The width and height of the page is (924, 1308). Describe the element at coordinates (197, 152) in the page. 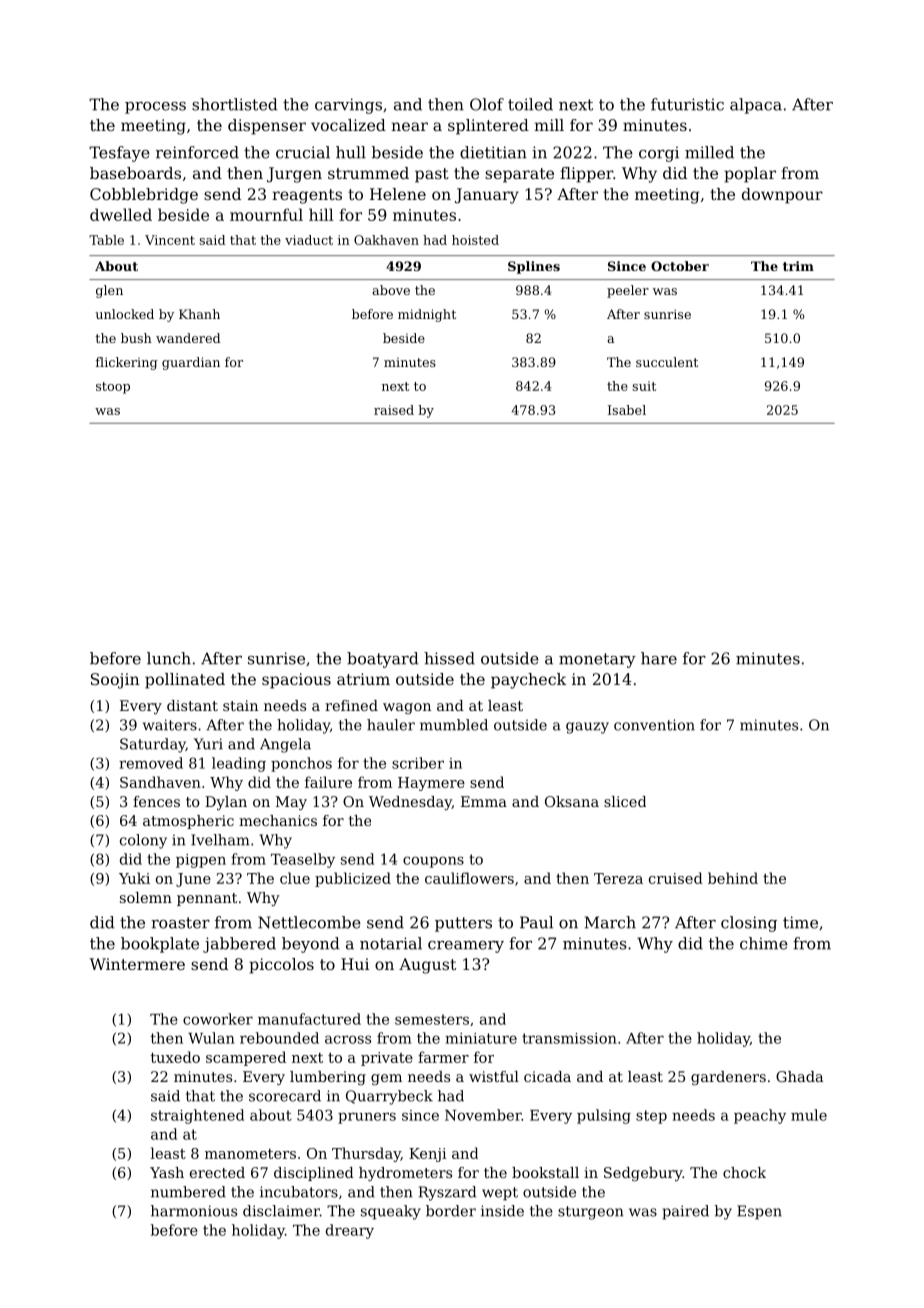

I see `reinforced` at that location.
